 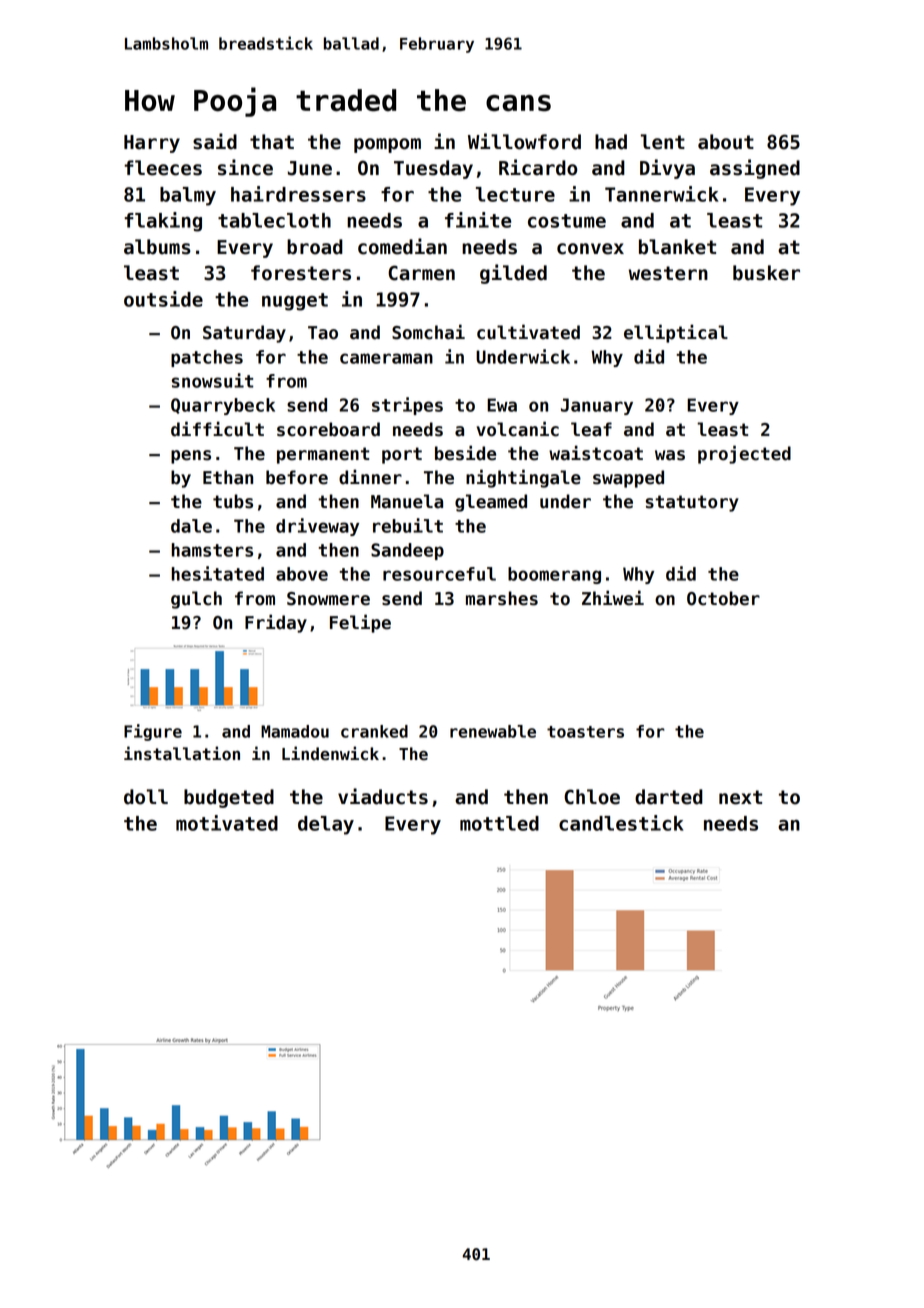 I want to click on Mamadou, so click(x=295, y=731).
